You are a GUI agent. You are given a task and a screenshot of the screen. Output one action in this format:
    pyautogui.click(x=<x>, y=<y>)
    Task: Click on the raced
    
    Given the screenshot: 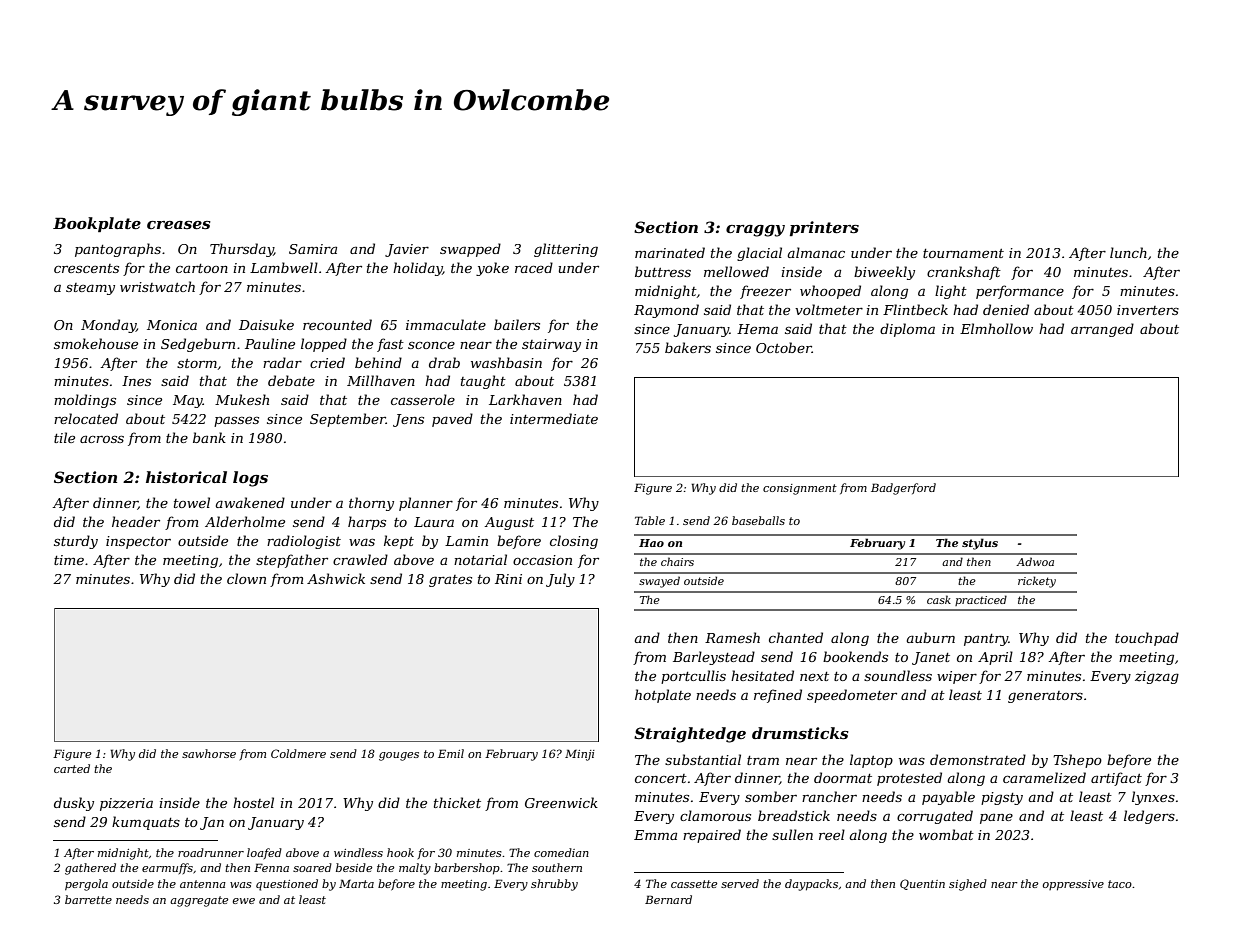 What is the action you would take?
    pyautogui.click(x=534, y=267)
